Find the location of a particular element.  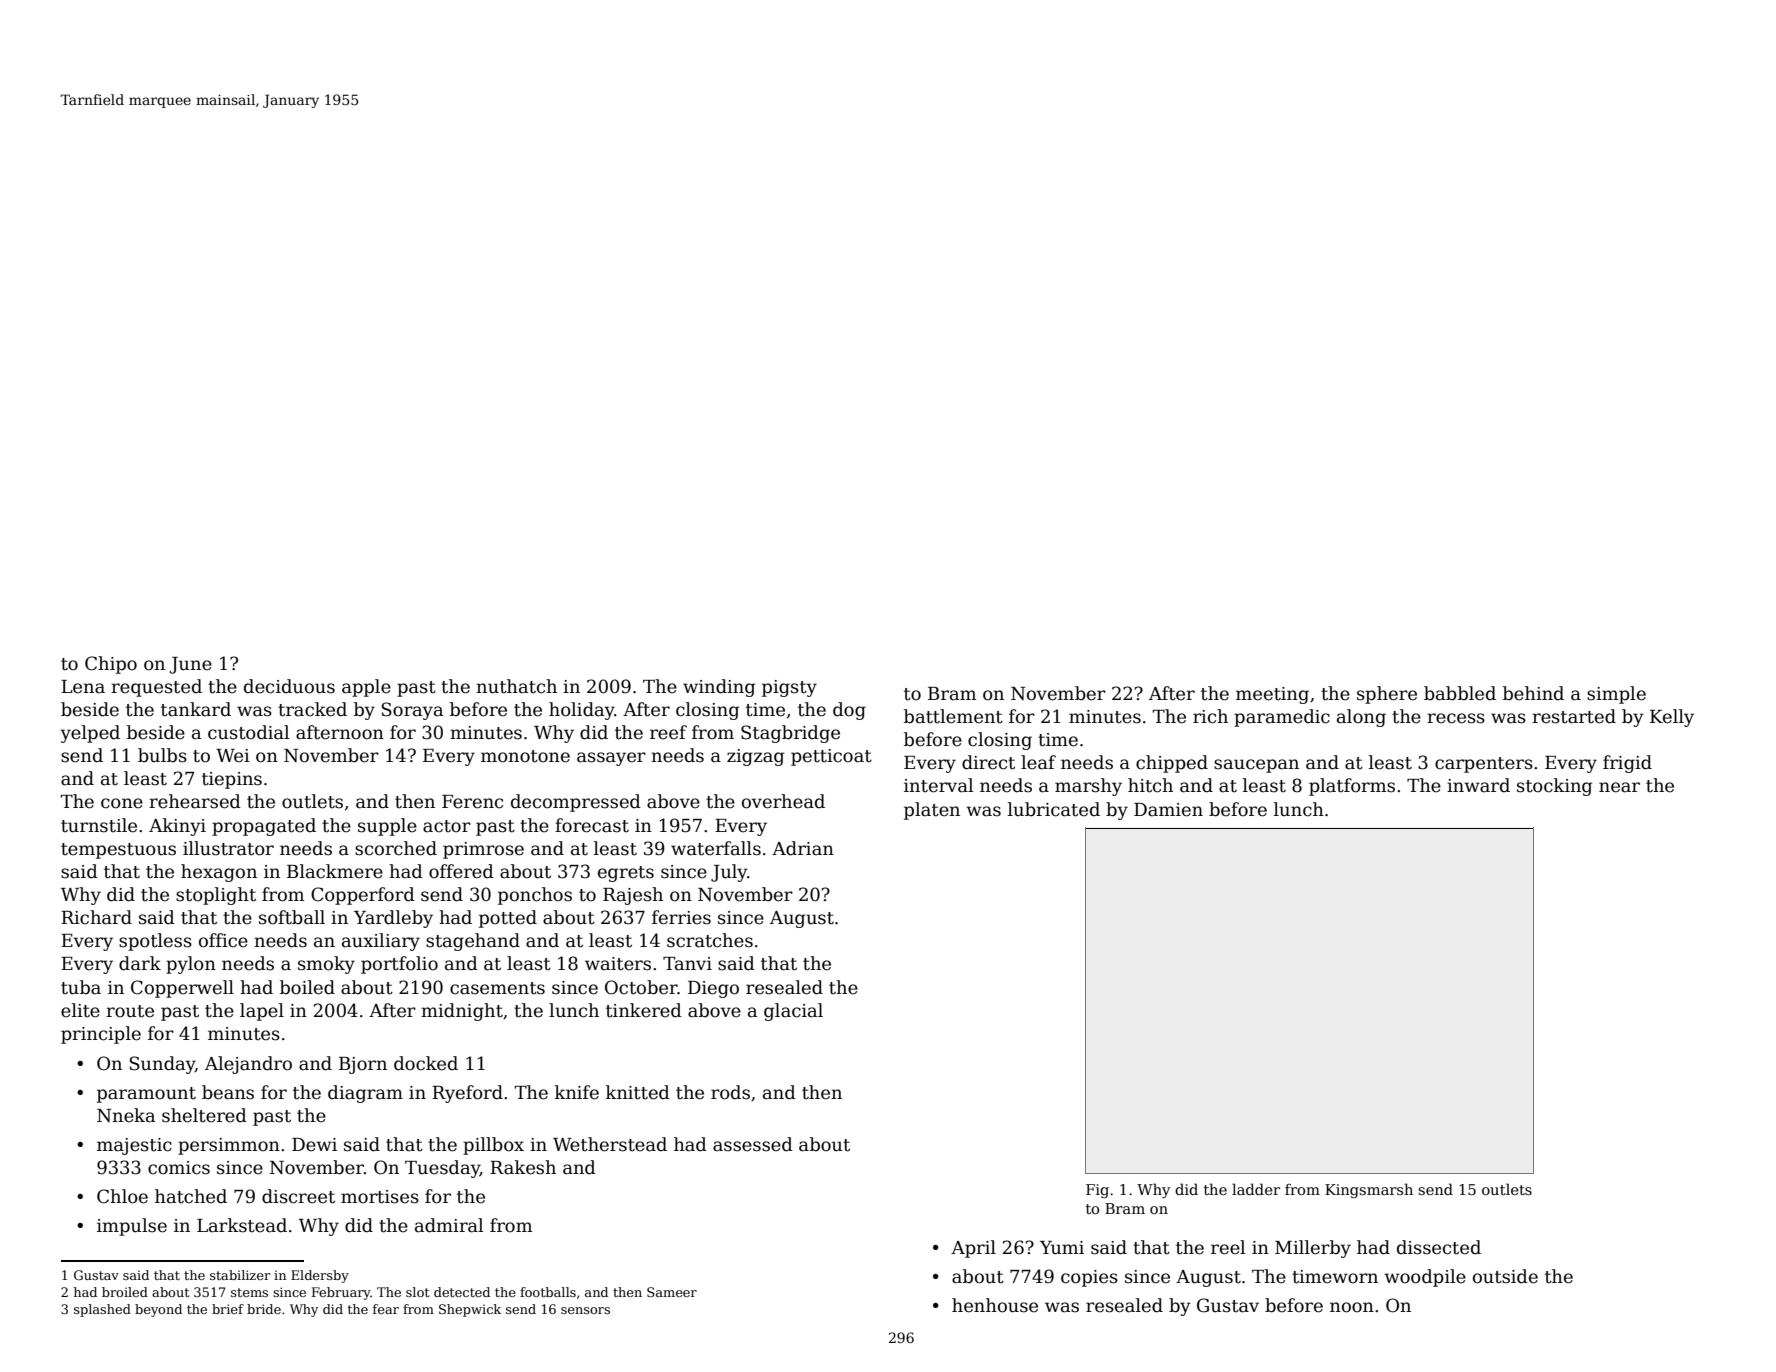

woodpile is located at coordinates (1425, 1278).
